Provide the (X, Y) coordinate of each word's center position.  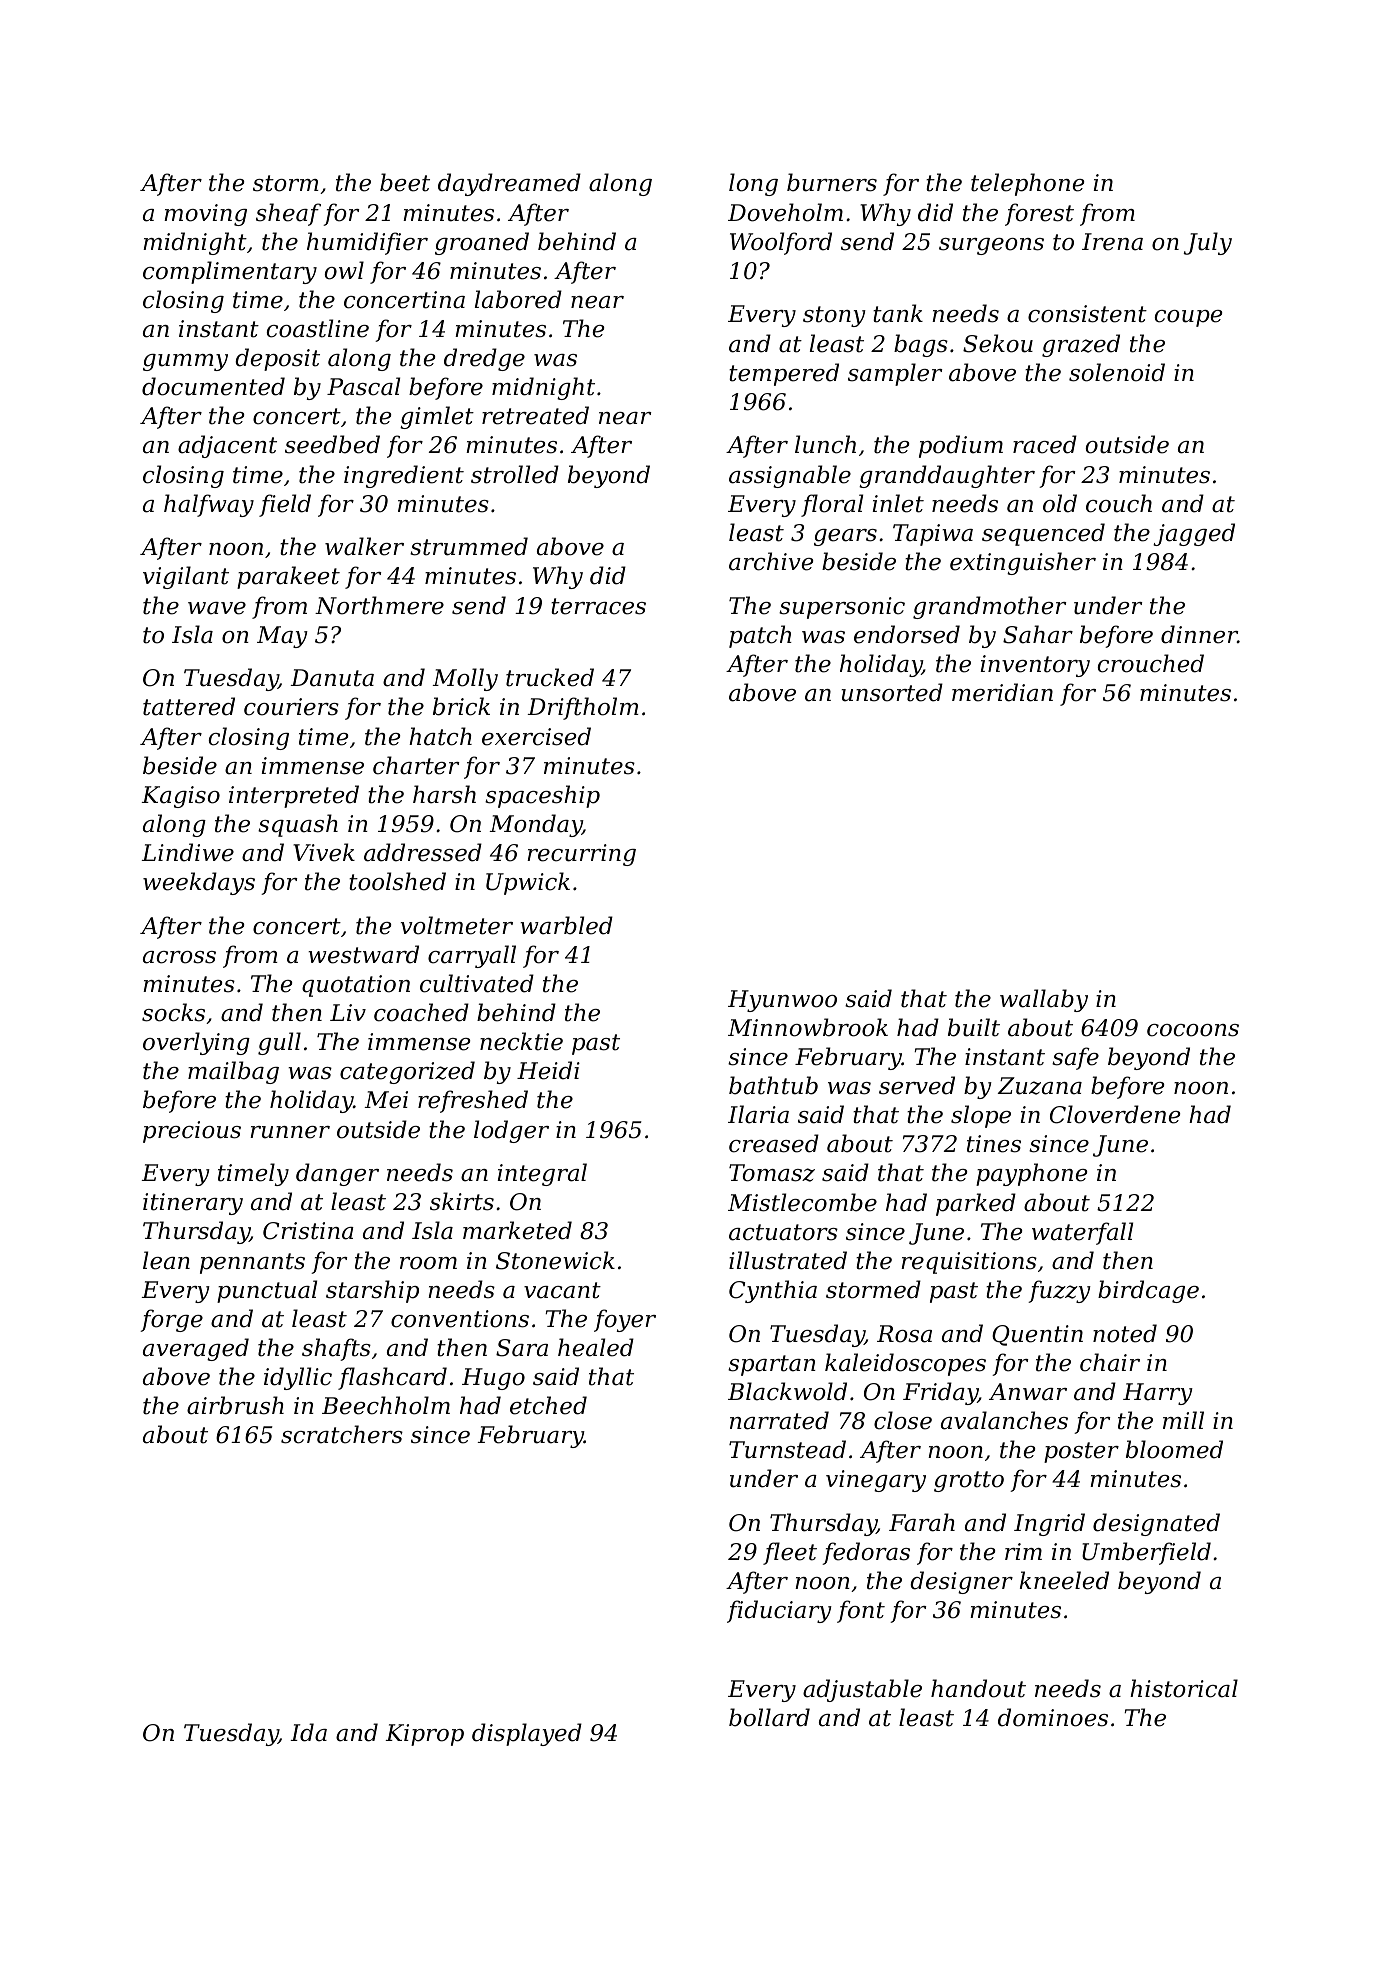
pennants (252, 1263)
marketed (517, 1230)
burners (832, 182)
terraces (598, 606)
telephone (1027, 184)
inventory (1035, 666)
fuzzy (1059, 1291)
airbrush (235, 1405)
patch (760, 636)
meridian (1002, 692)
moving (205, 215)
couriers (291, 707)
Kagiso (180, 797)
